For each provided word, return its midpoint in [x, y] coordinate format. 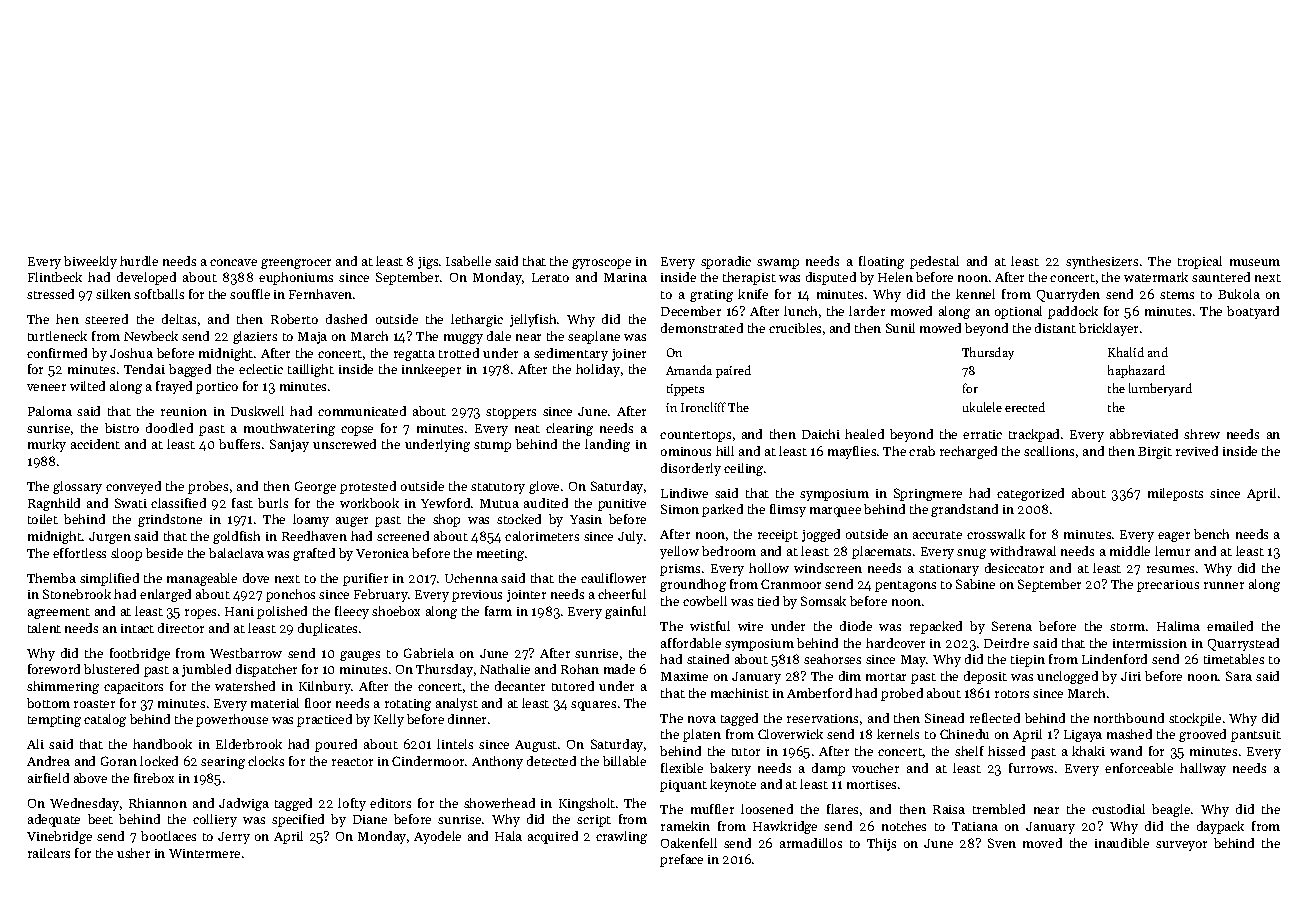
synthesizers [1102, 262]
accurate [937, 535]
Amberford [819, 693]
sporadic [726, 262]
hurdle [139, 261]
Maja [312, 338]
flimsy [788, 510]
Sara [1239, 676]
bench [1211, 534]
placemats [881, 552]
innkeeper [431, 370]
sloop [126, 554]
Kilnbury [325, 687]
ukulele [982, 407]
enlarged [165, 595]
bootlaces [168, 836]
